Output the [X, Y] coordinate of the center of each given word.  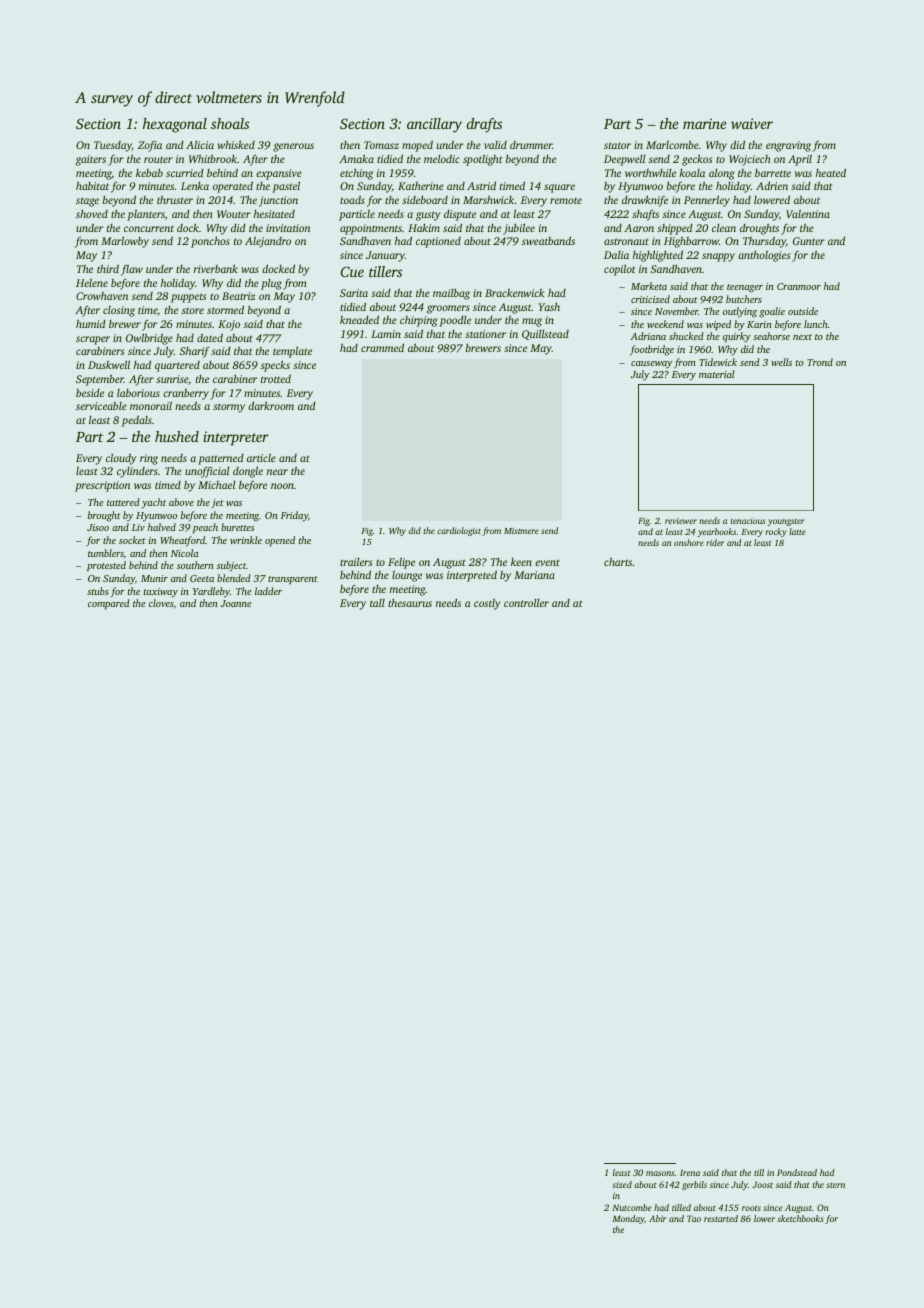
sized [622, 1184]
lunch [816, 324]
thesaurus [410, 603]
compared [109, 604]
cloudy [121, 459]
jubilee [519, 229]
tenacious [747, 521]
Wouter [234, 214]
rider [715, 542]
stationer [485, 334]
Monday [628, 1219]
